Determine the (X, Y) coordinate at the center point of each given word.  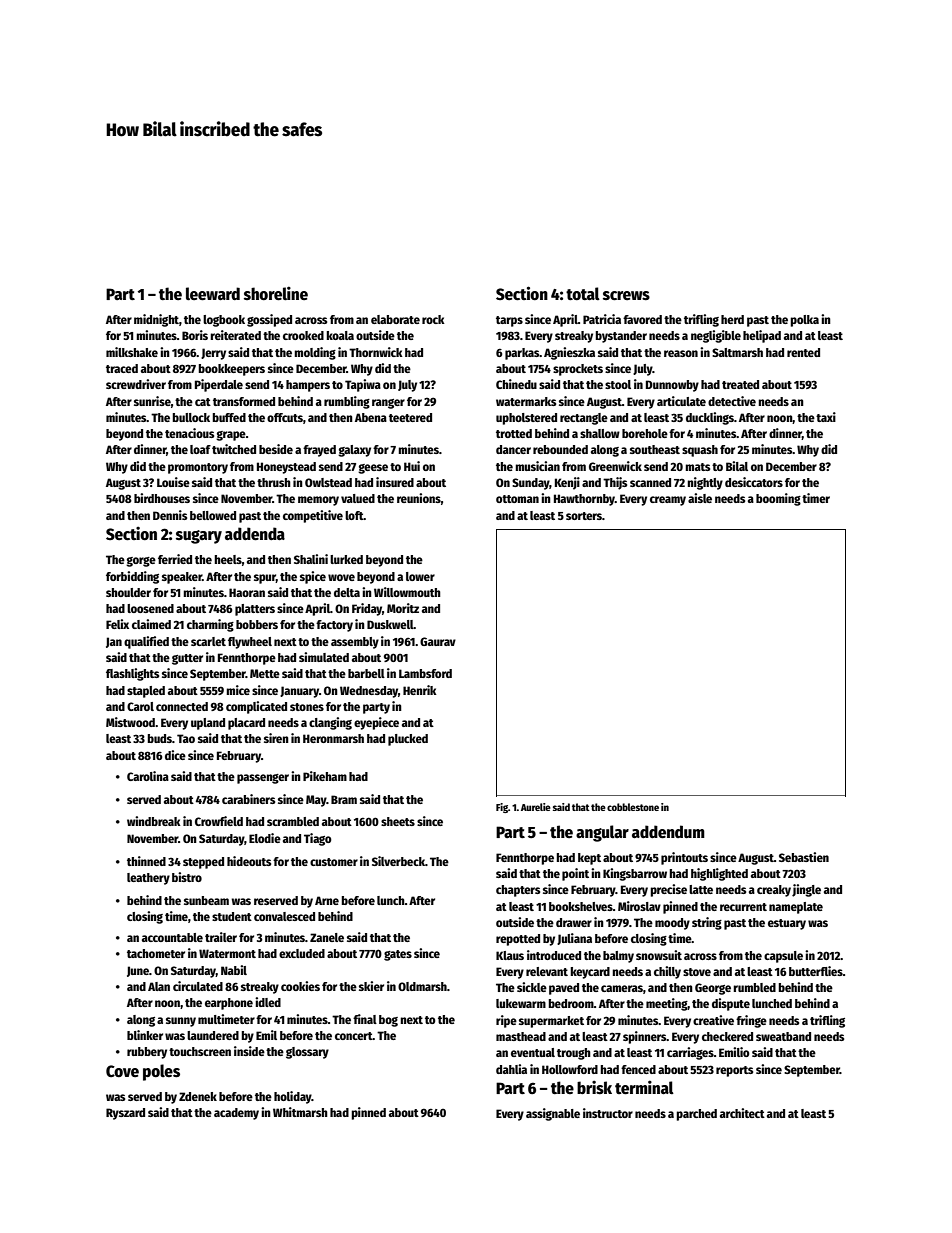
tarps (509, 321)
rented (803, 352)
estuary (787, 924)
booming (778, 499)
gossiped (269, 320)
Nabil (234, 970)
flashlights (132, 674)
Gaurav (438, 641)
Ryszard (125, 1114)
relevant (547, 971)
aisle (700, 498)
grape (231, 436)
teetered (410, 417)
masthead (521, 1036)
